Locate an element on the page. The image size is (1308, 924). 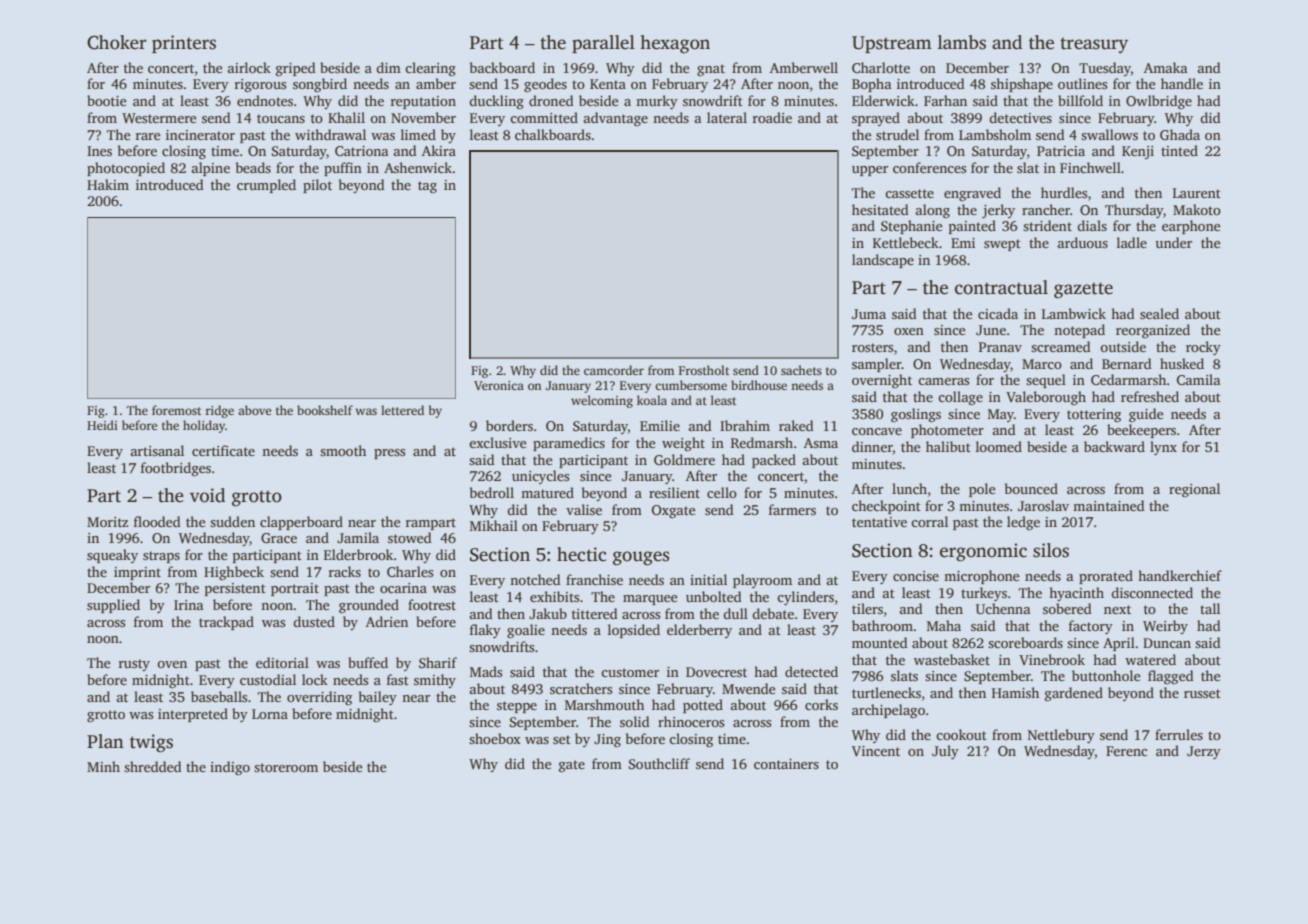
raked is located at coordinates (796, 425).
